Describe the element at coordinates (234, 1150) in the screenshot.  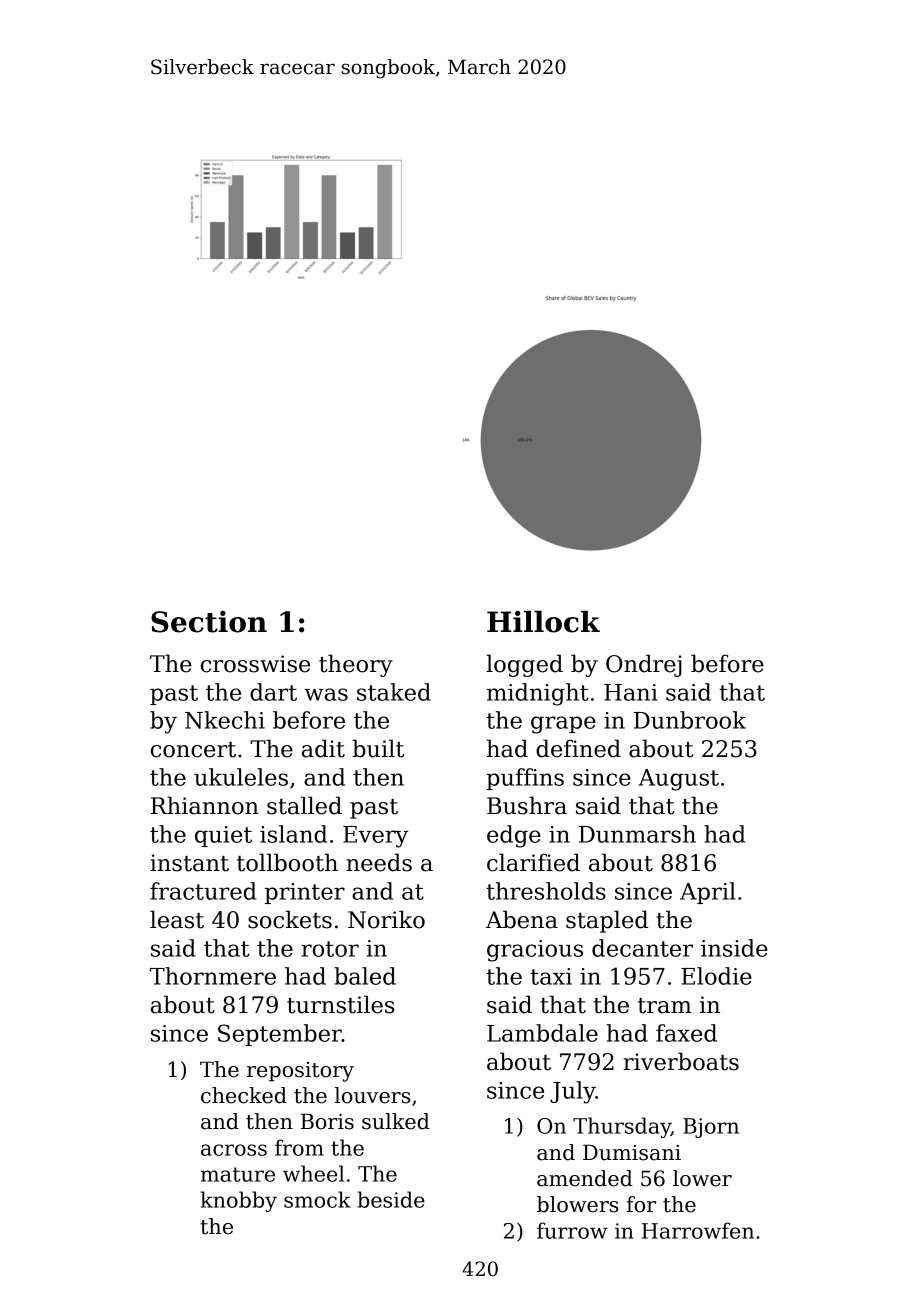
I see `across` at that location.
